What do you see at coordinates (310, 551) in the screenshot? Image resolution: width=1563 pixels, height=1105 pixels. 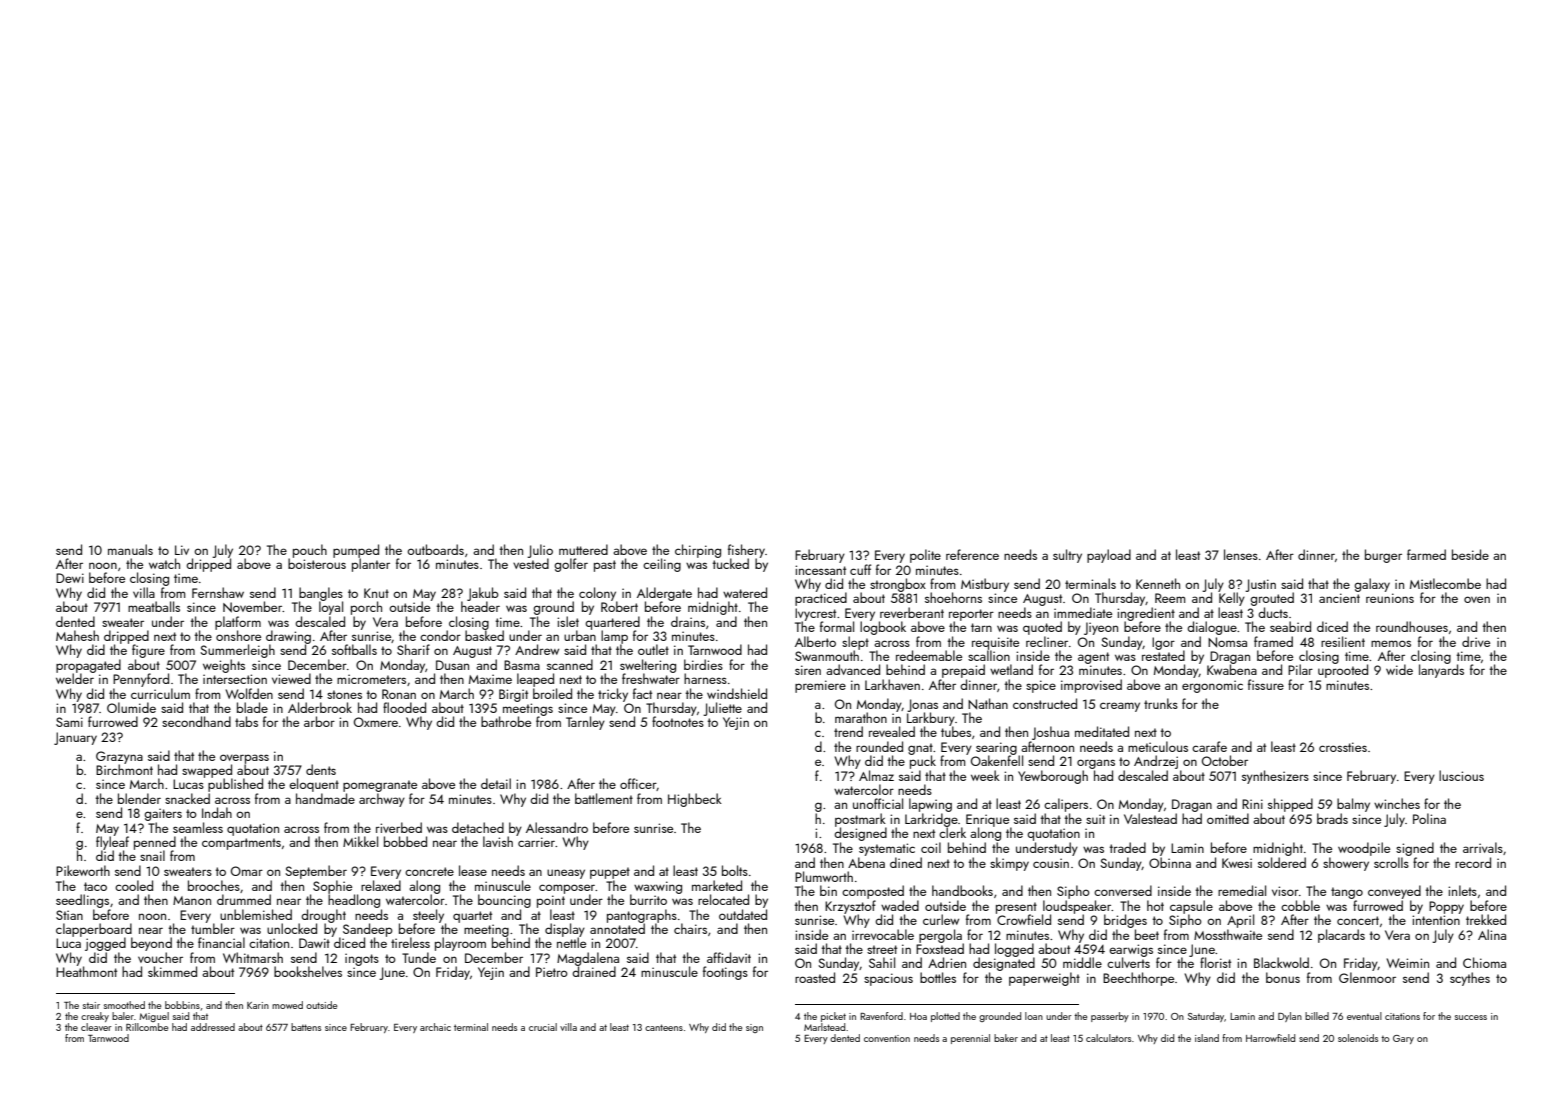 I see `pouch` at bounding box center [310, 551].
